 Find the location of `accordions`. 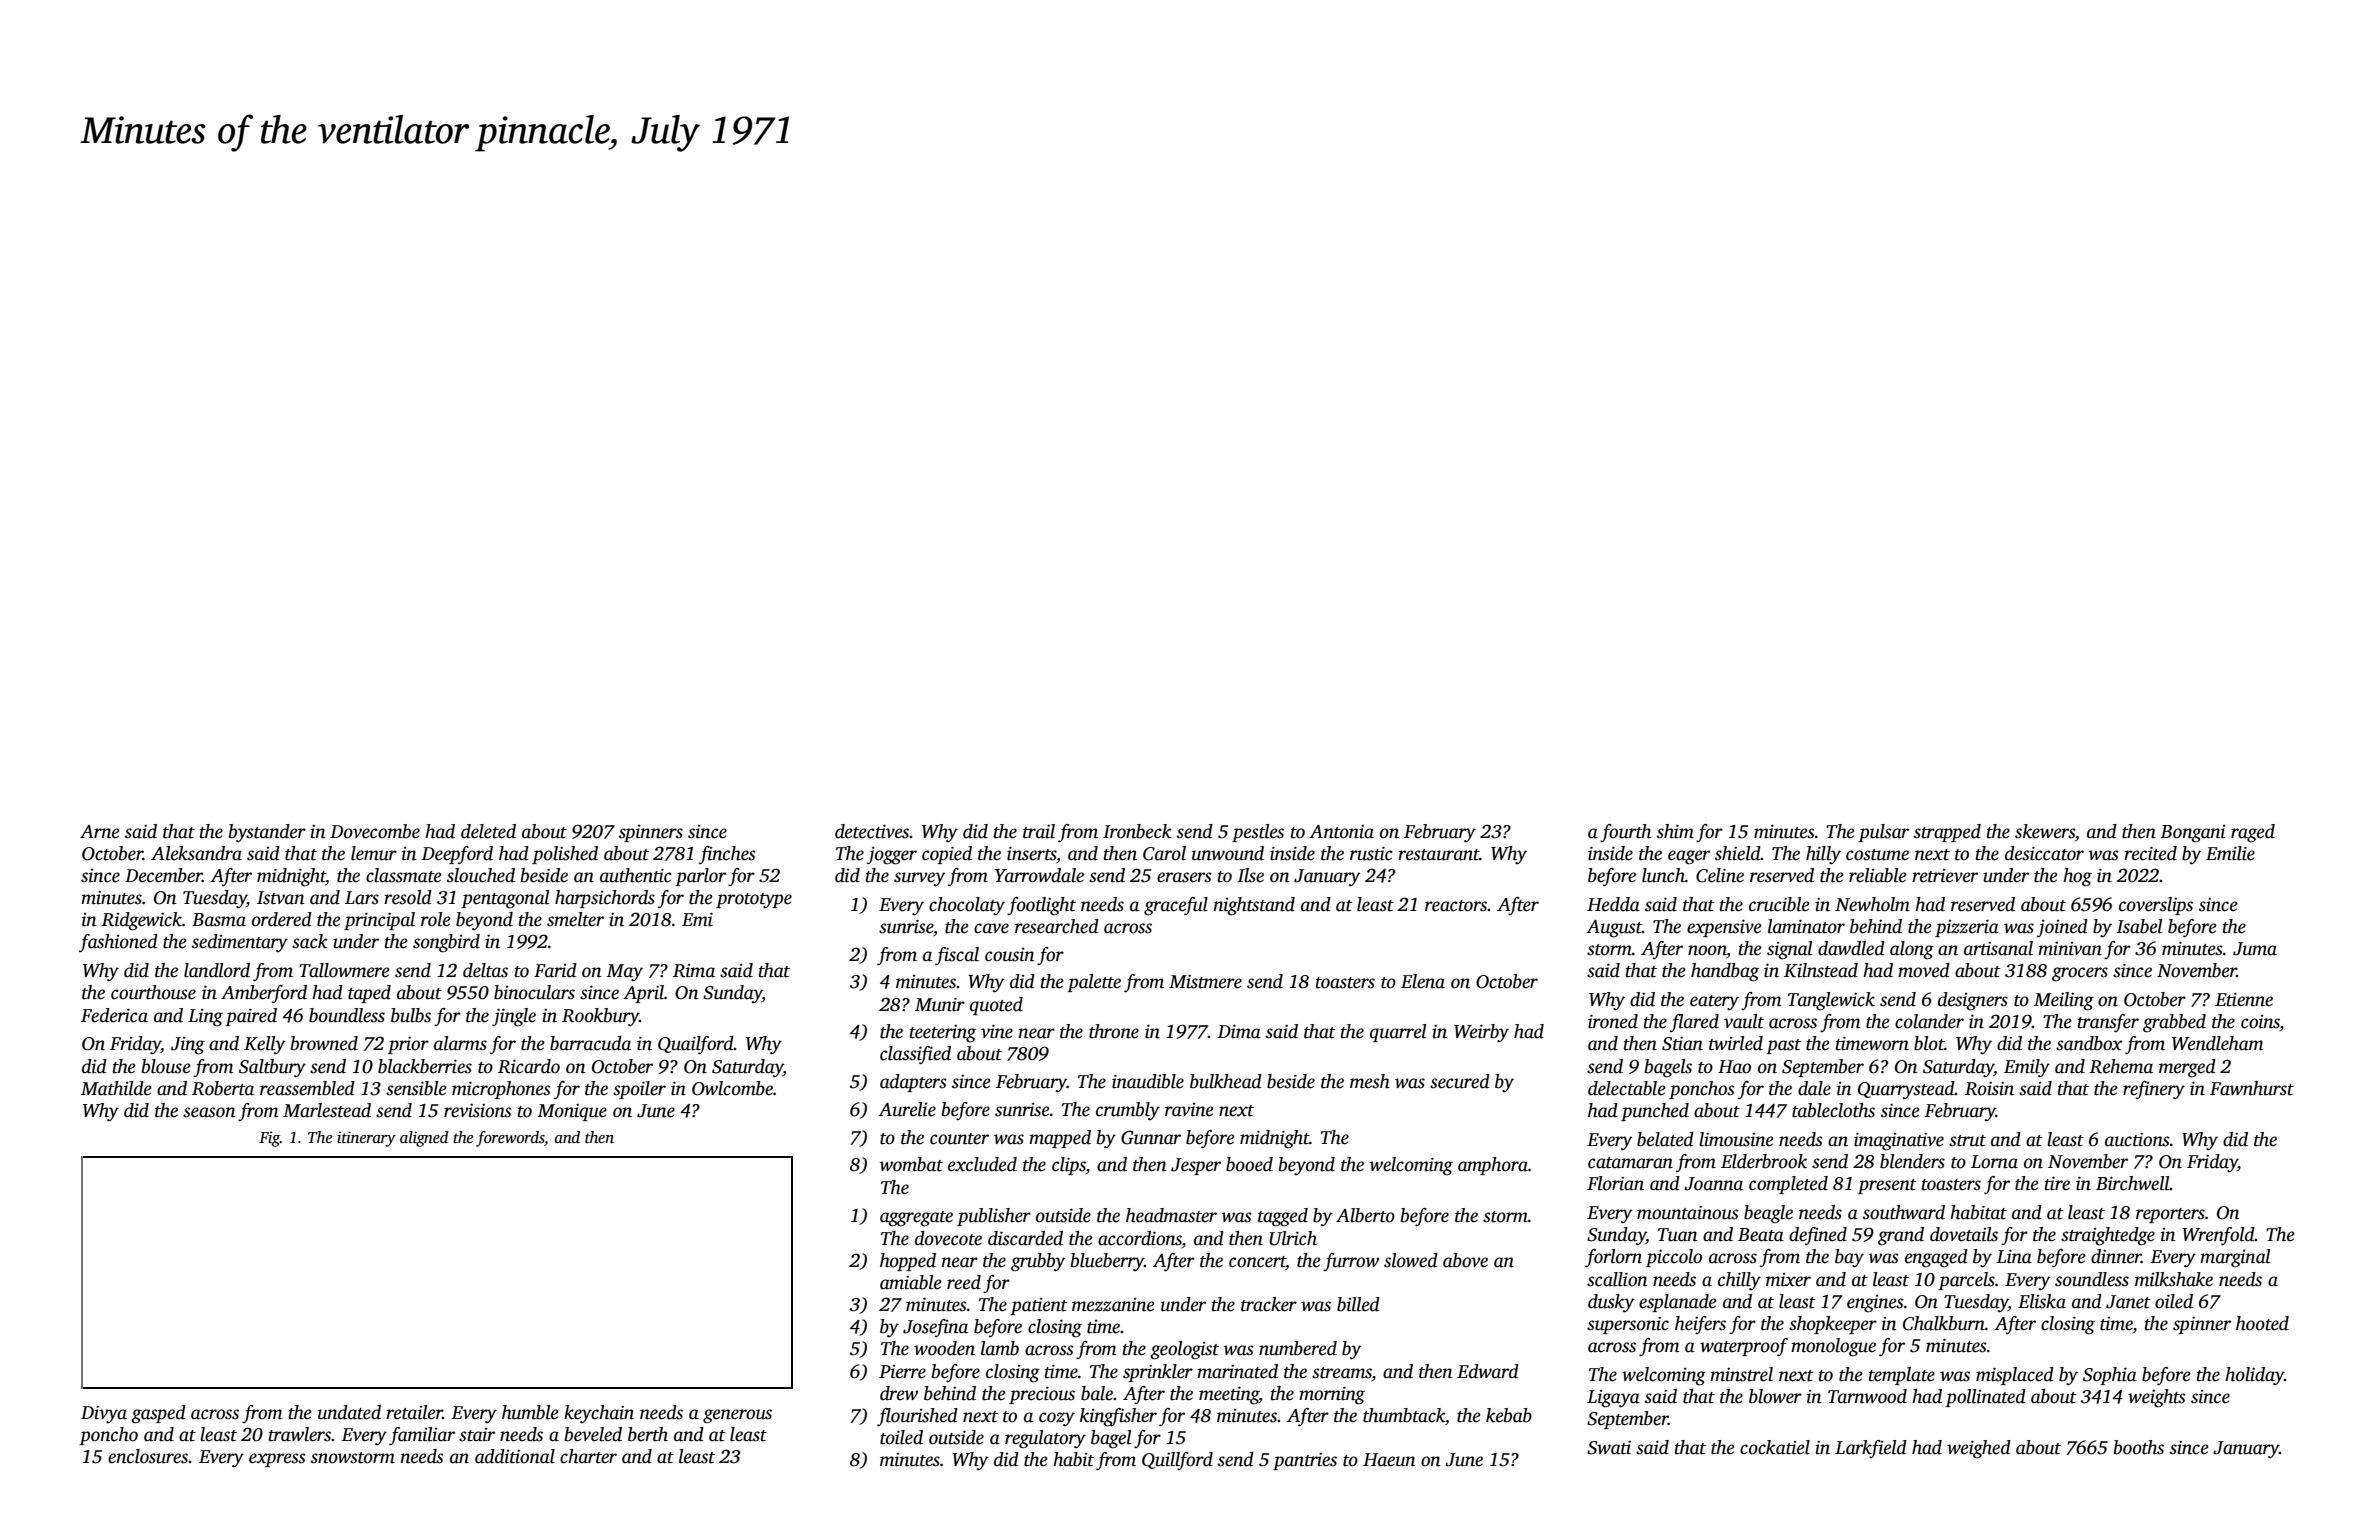

accordions is located at coordinates (1140, 1238).
